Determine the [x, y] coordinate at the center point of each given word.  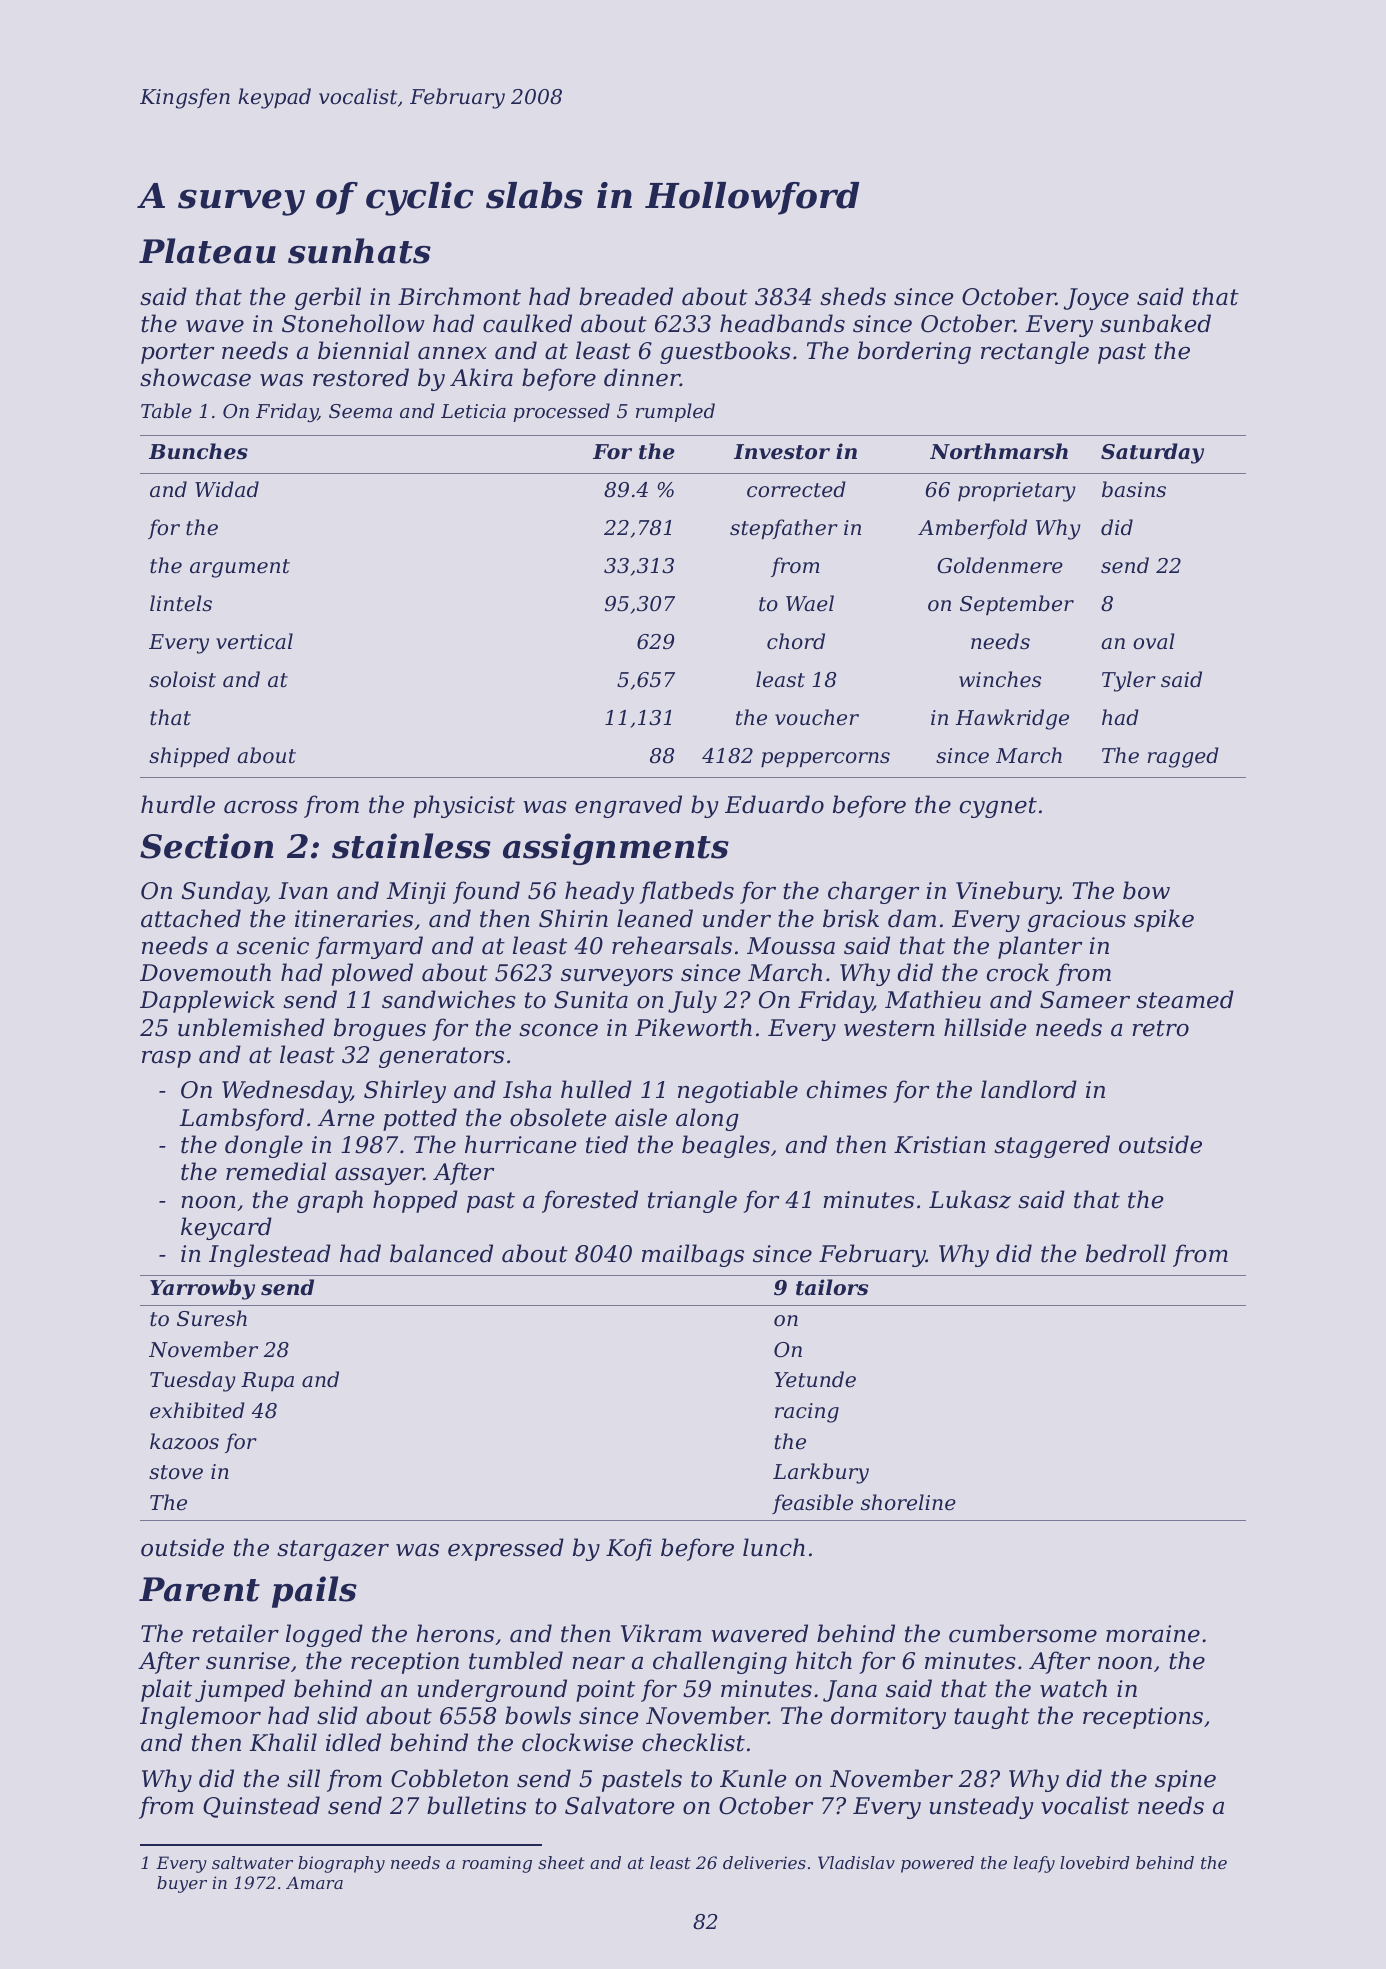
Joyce [1096, 299]
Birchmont [459, 296]
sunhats [359, 251]
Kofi [629, 1549]
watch [1073, 1688]
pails [314, 1592]
